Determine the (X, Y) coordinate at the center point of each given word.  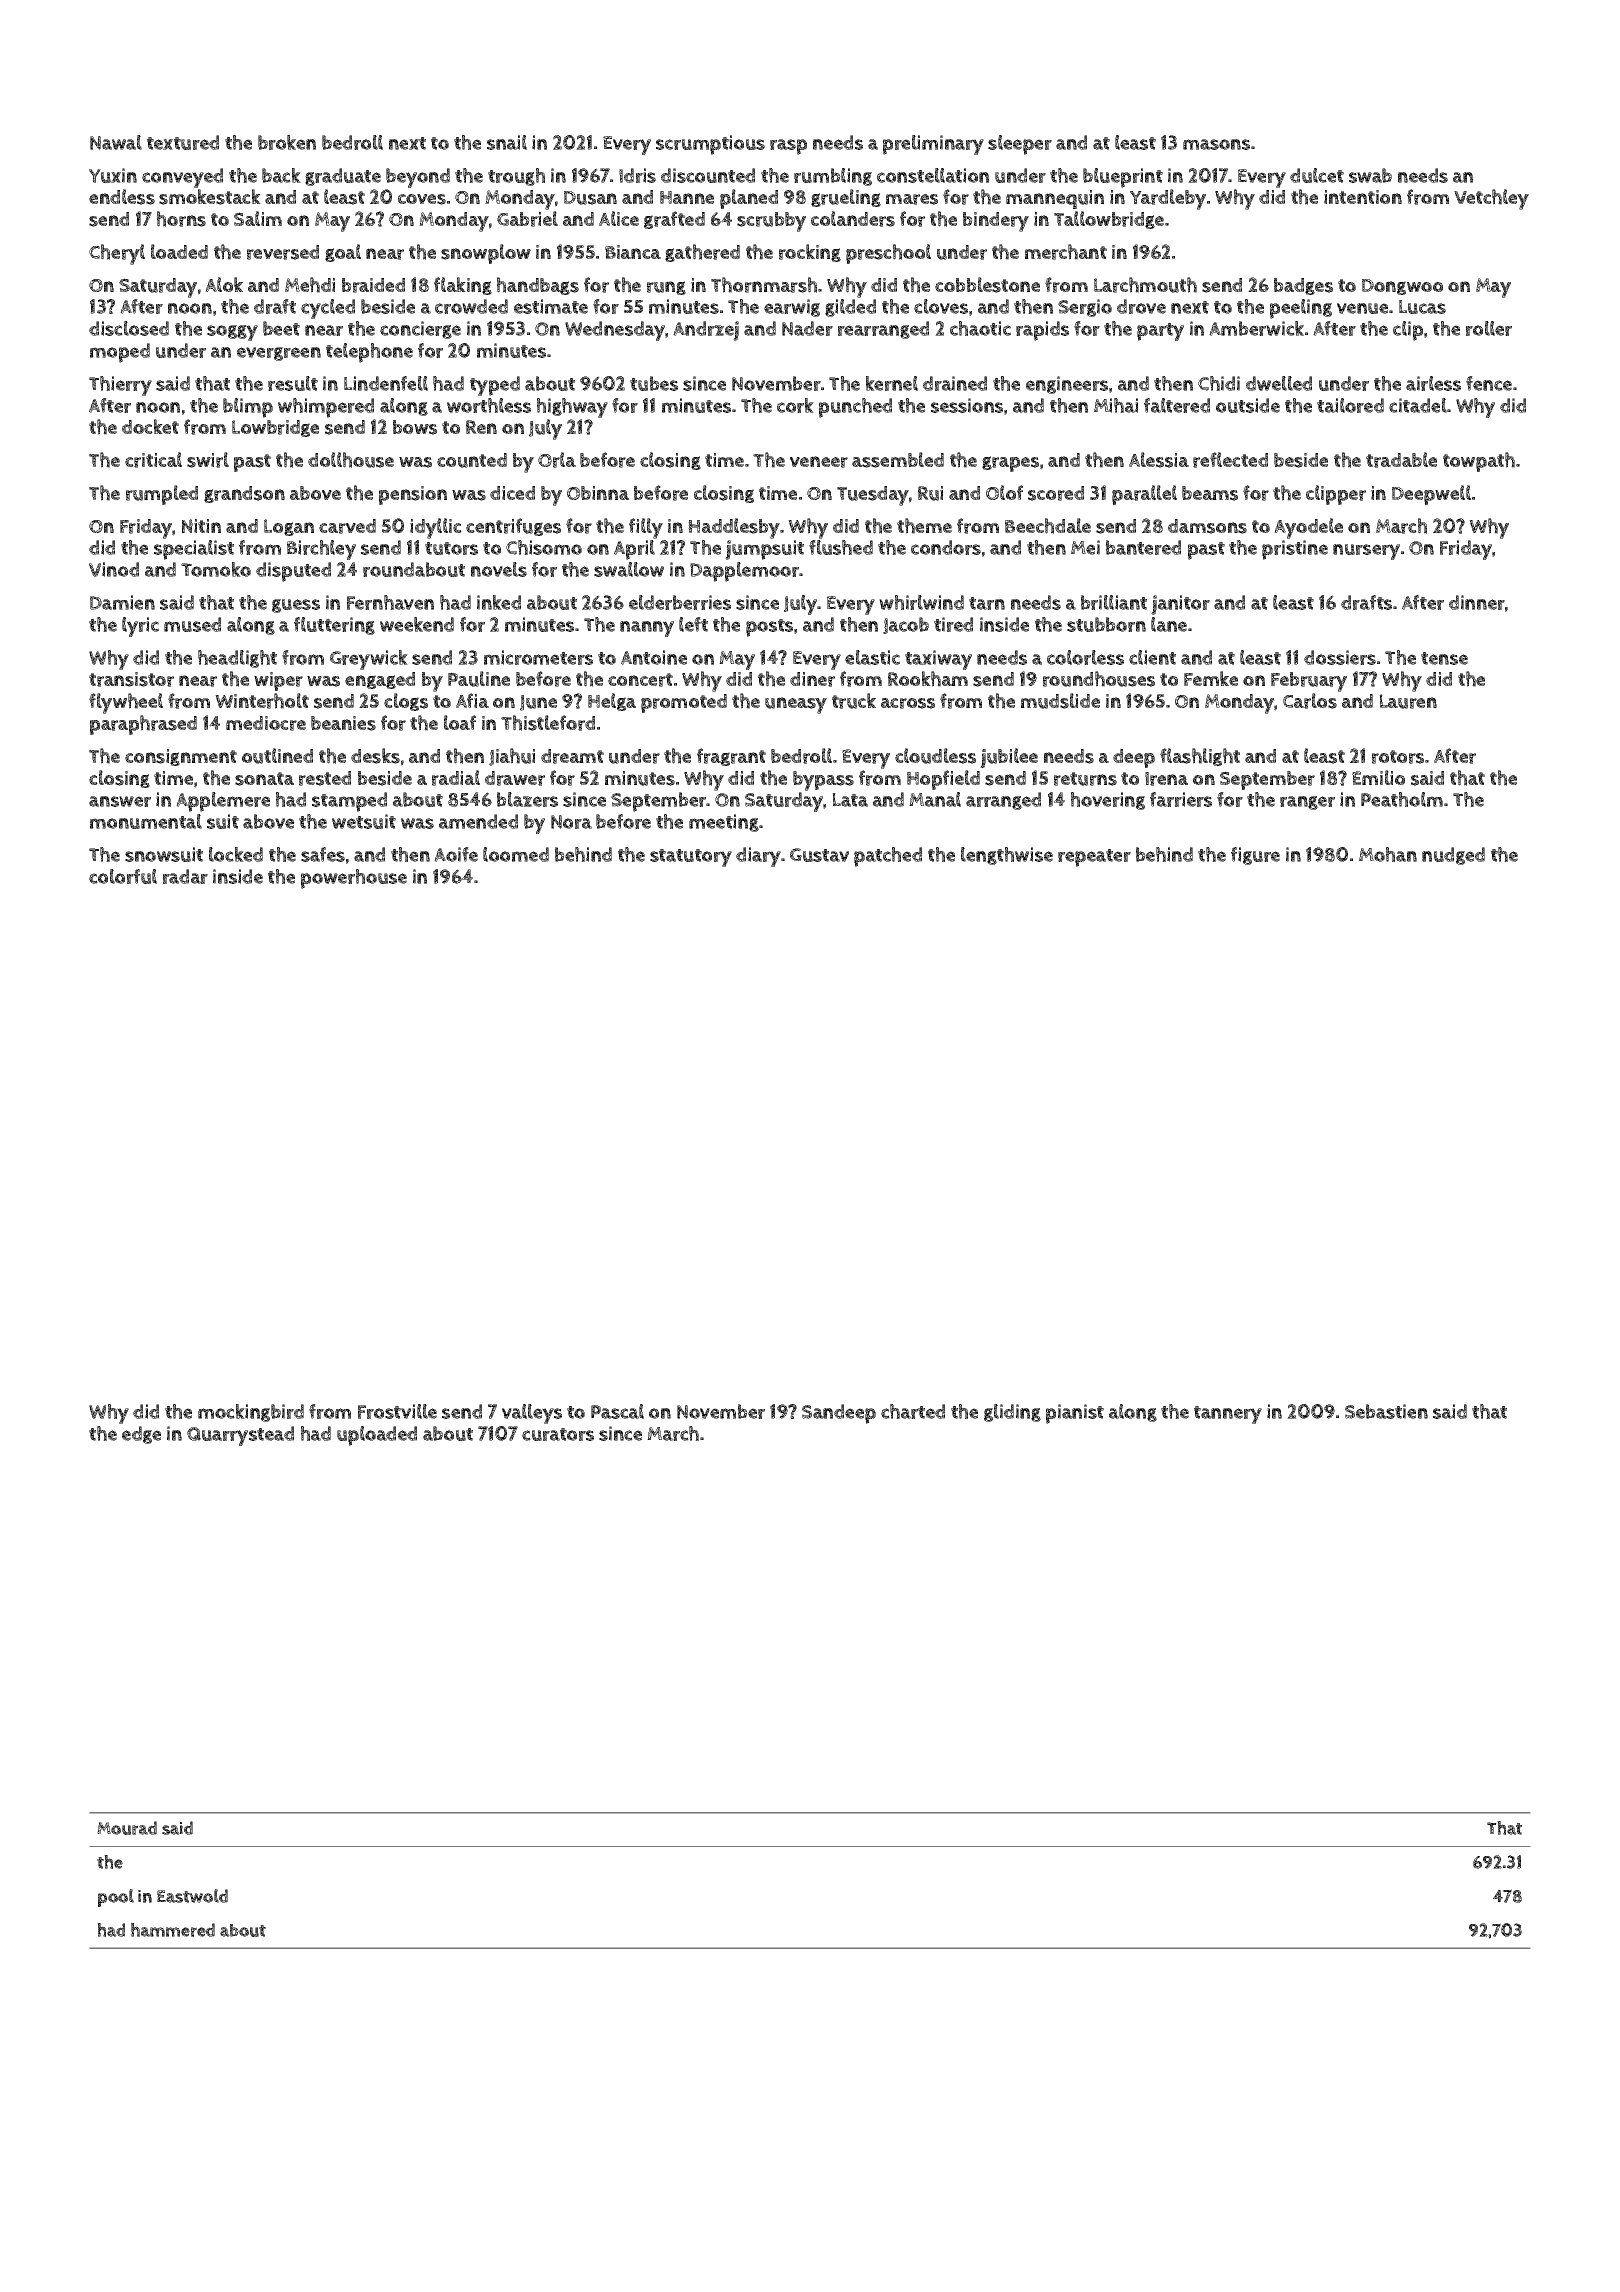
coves (422, 199)
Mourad (127, 1828)
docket (150, 426)
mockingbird (251, 1413)
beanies (343, 723)
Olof (1004, 492)
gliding (1012, 1413)
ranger (1307, 803)
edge (141, 1435)
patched (888, 857)
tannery (1228, 1415)
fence (1489, 383)
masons (1216, 144)
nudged (1453, 856)
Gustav (819, 855)
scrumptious (710, 145)
